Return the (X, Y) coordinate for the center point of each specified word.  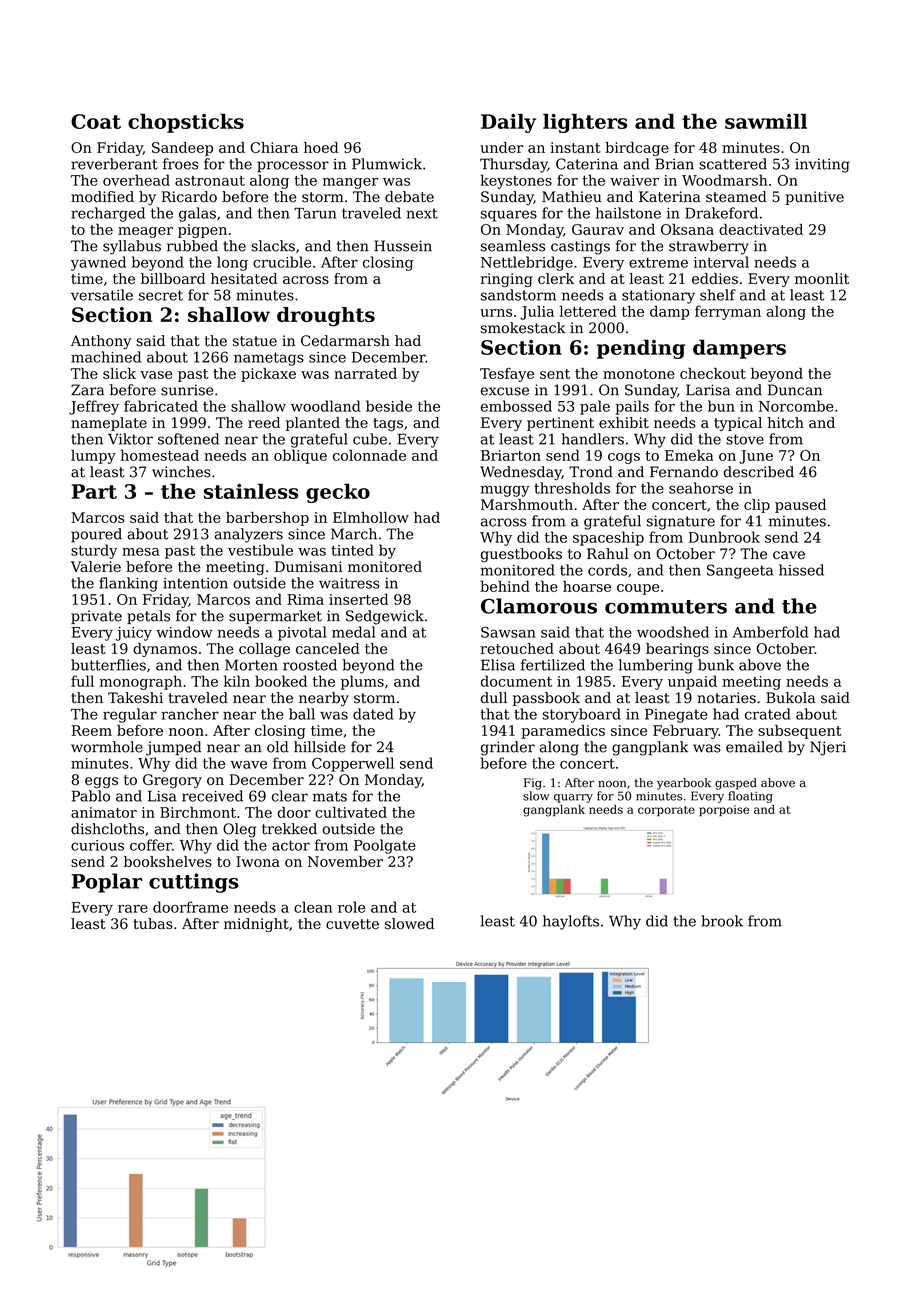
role (351, 907)
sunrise (187, 390)
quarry (573, 798)
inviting (822, 165)
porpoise (724, 810)
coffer (151, 845)
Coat (96, 121)
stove (745, 439)
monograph (140, 682)
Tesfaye (507, 375)
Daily (508, 123)
